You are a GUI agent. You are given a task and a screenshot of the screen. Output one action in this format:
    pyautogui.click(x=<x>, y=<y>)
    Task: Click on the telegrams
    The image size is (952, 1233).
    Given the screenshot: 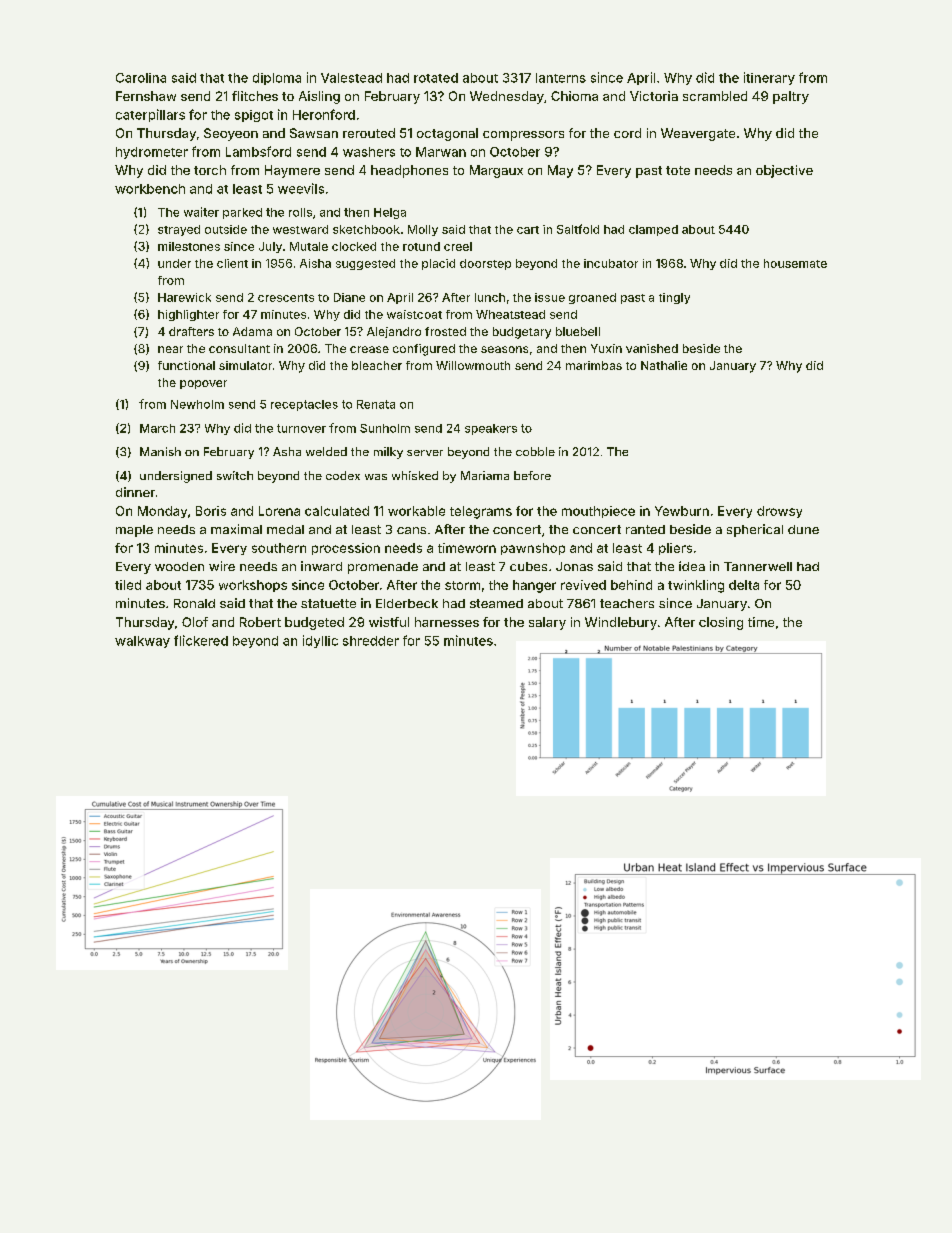 What is the action you would take?
    pyautogui.click(x=481, y=512)
